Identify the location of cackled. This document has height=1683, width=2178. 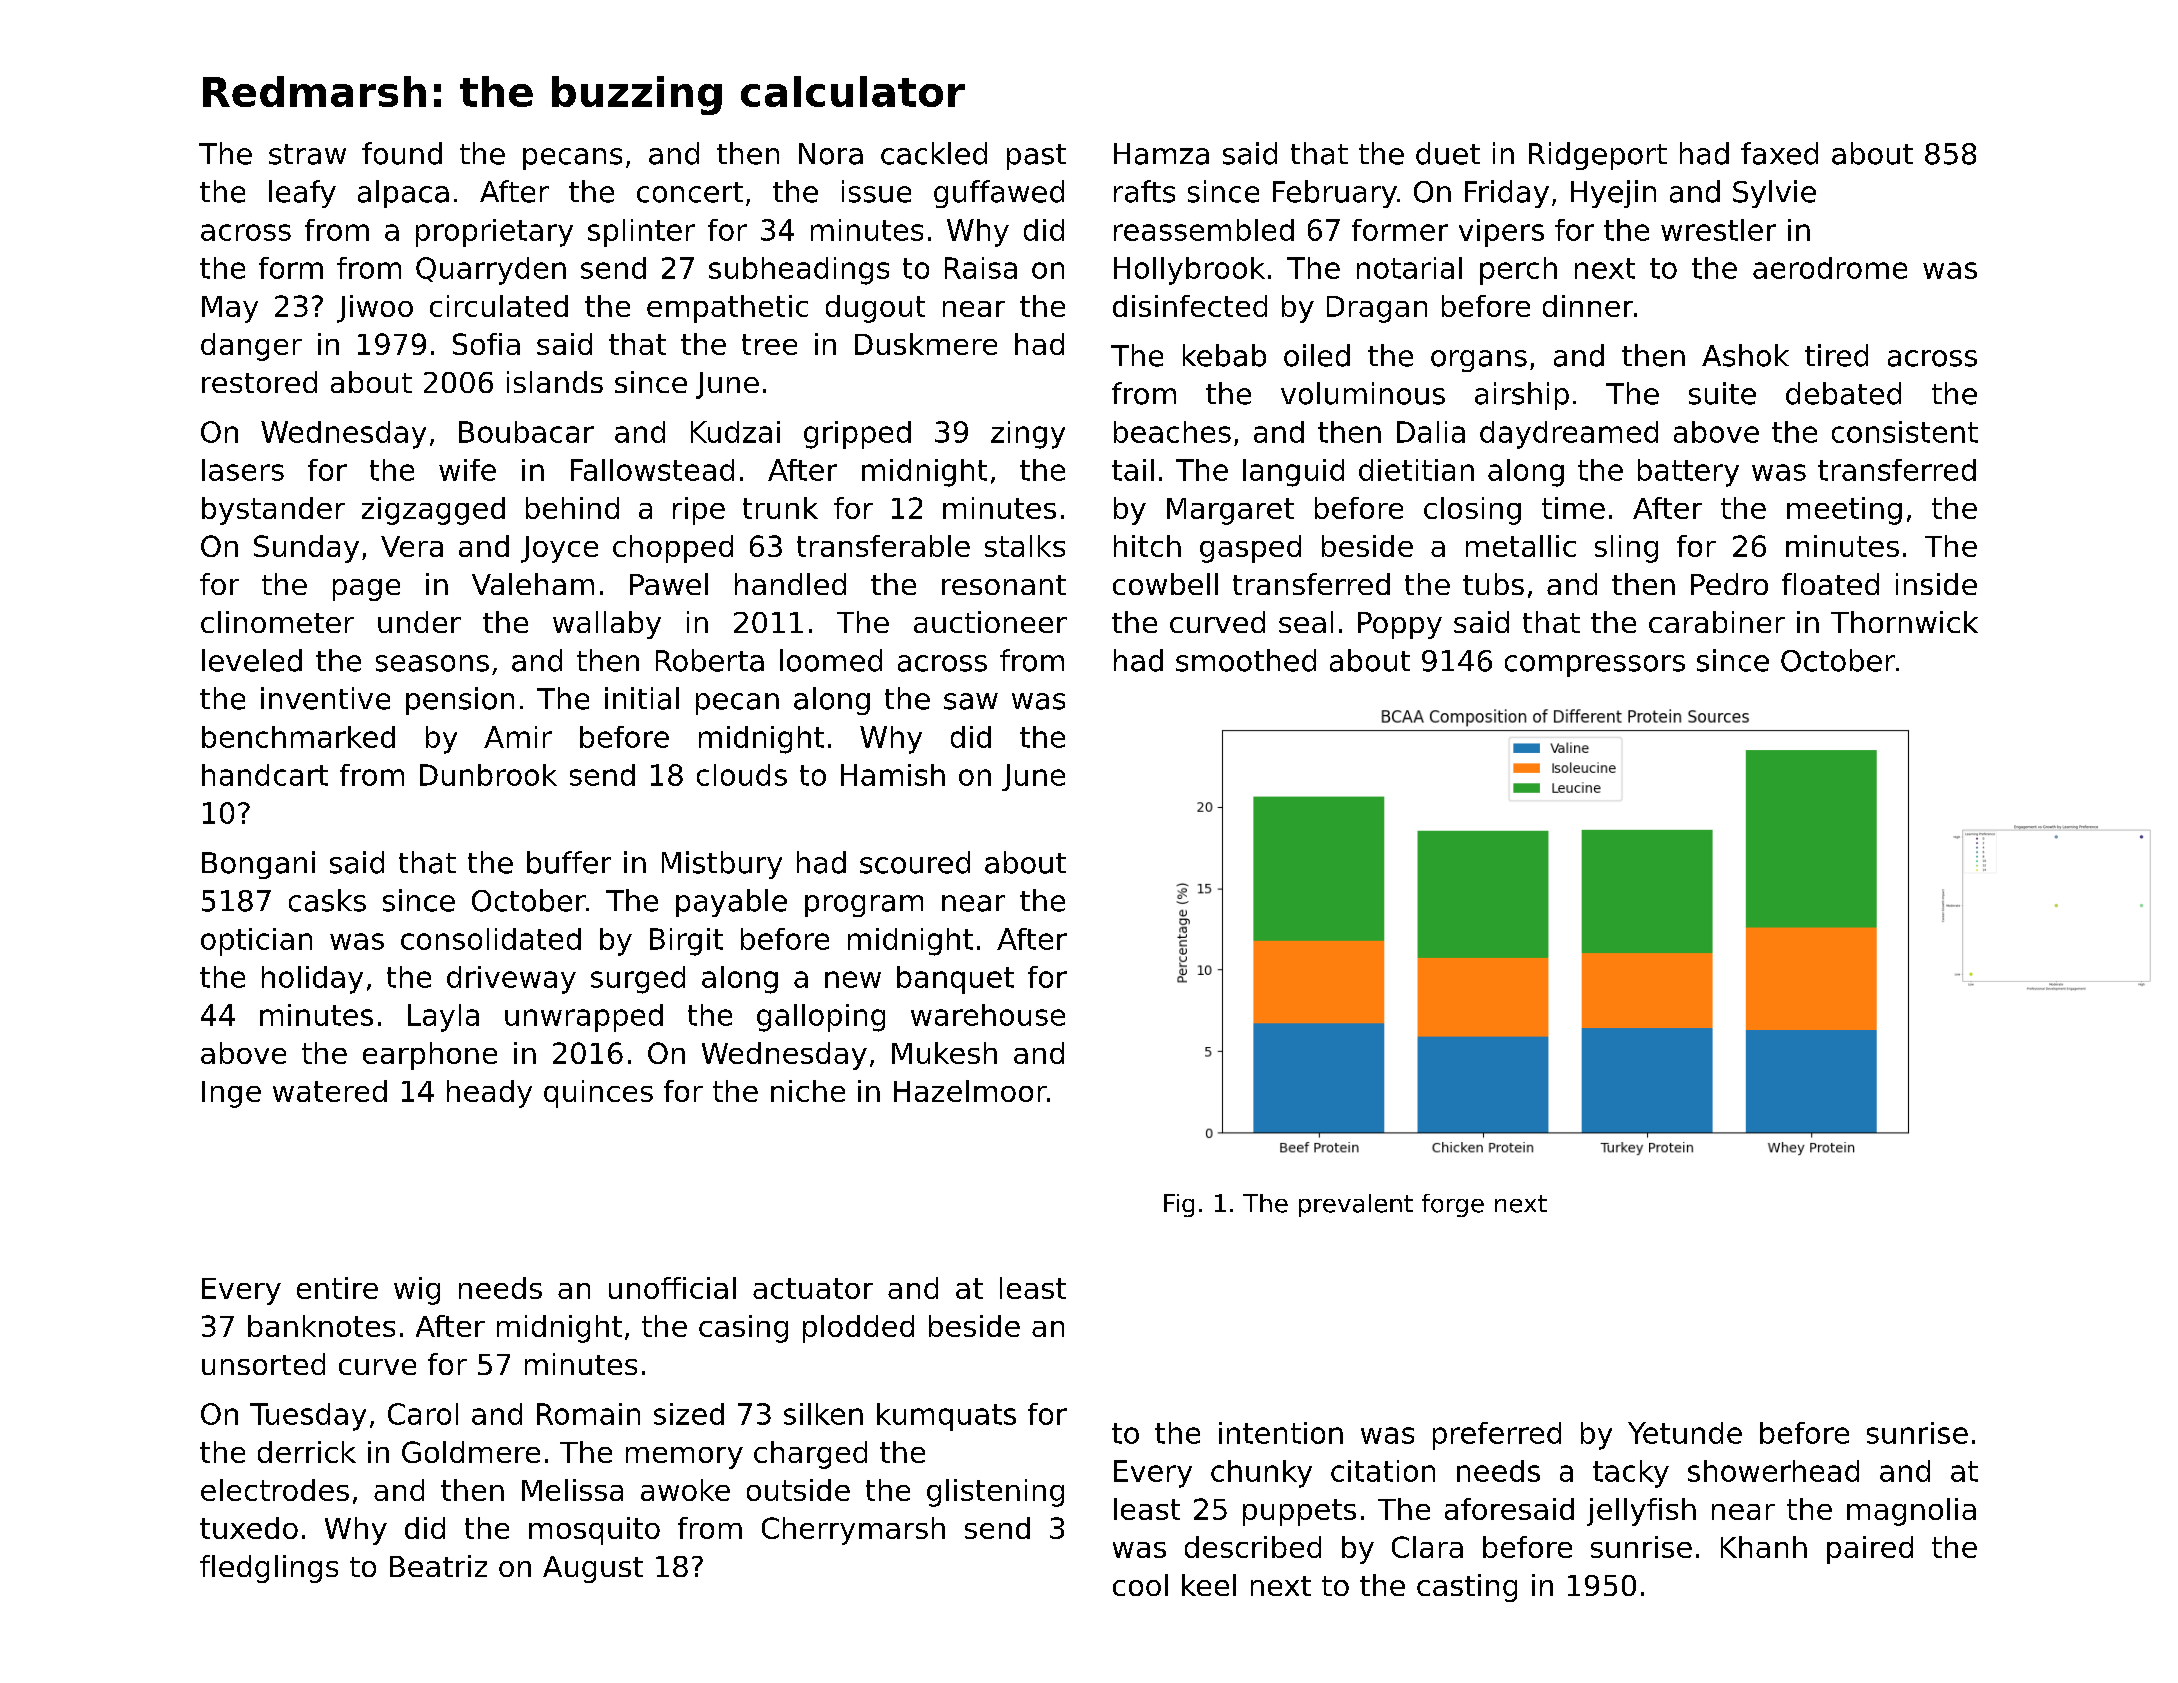
(934, 153).
